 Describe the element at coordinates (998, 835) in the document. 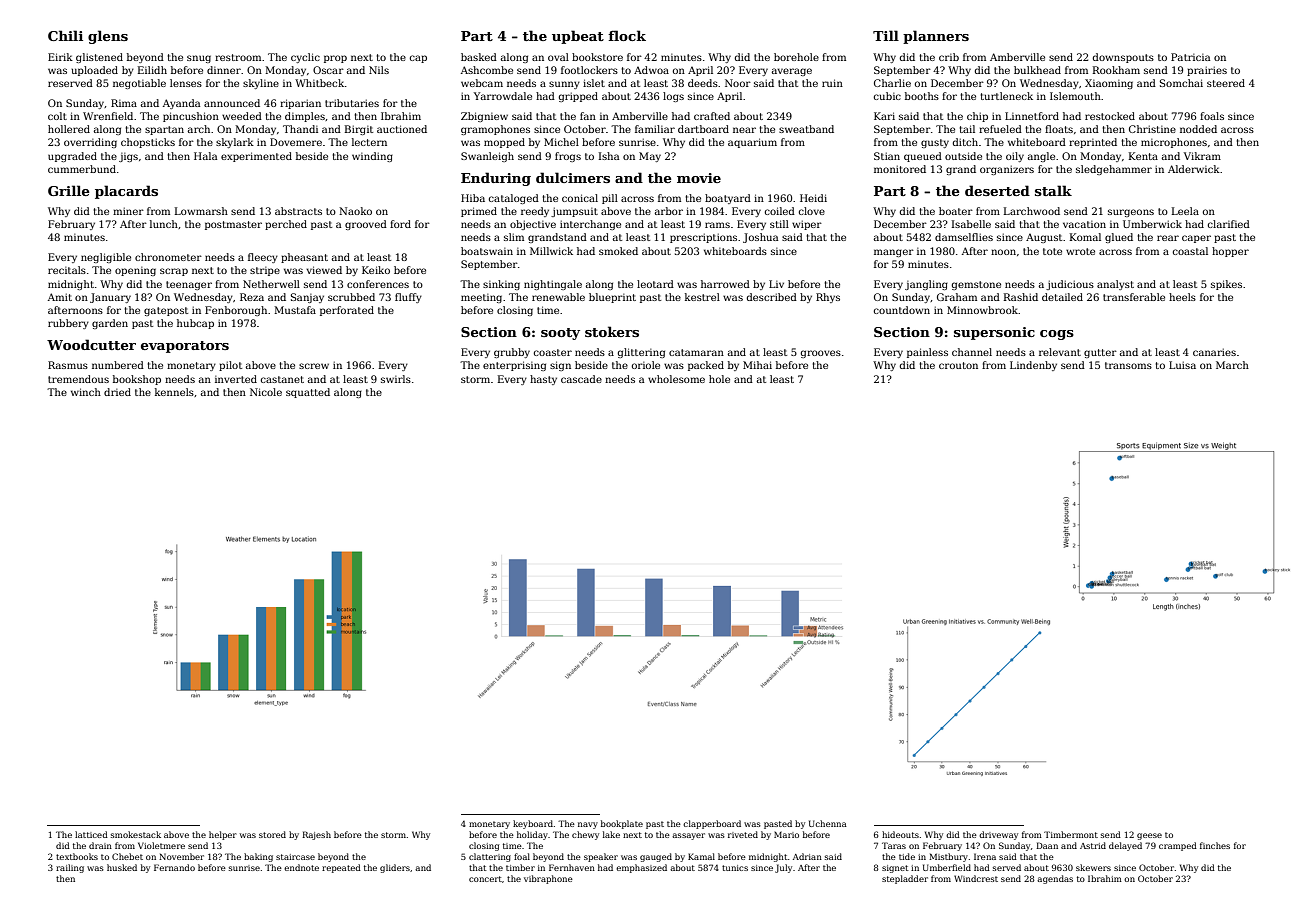

I see `driveway` at that location.
